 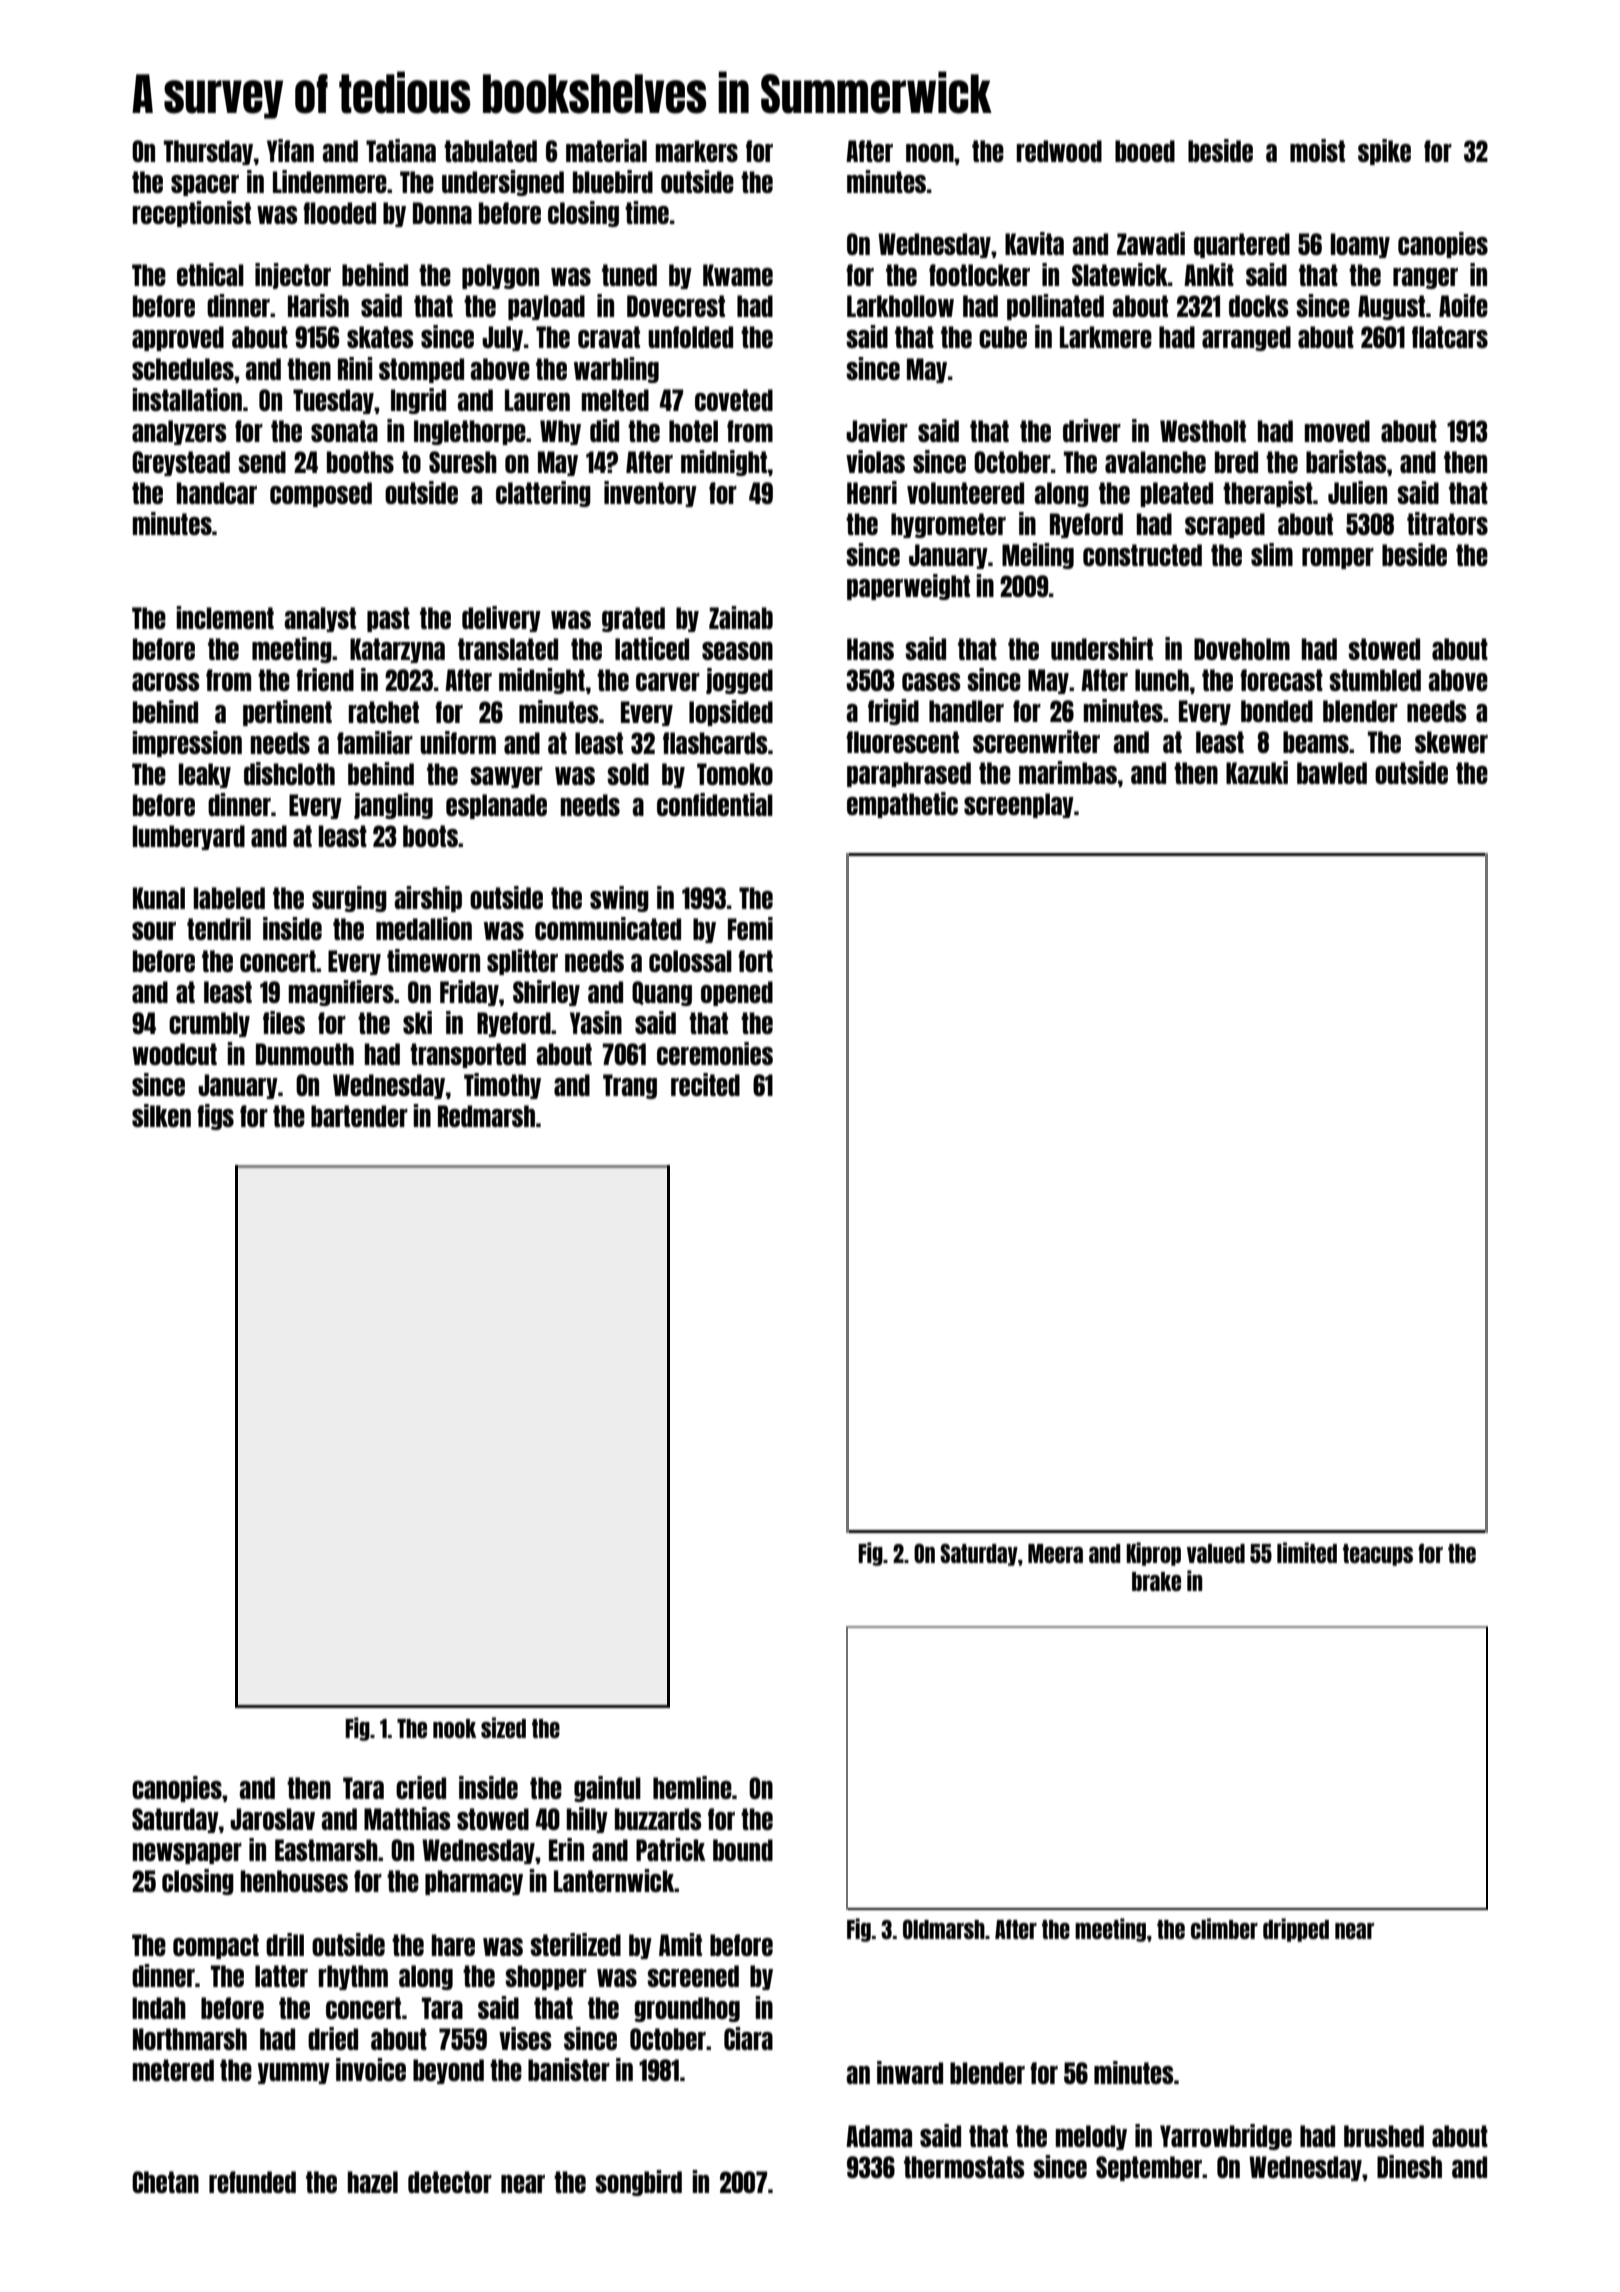 I want to click on delivery, so click(x=501, y=619).
